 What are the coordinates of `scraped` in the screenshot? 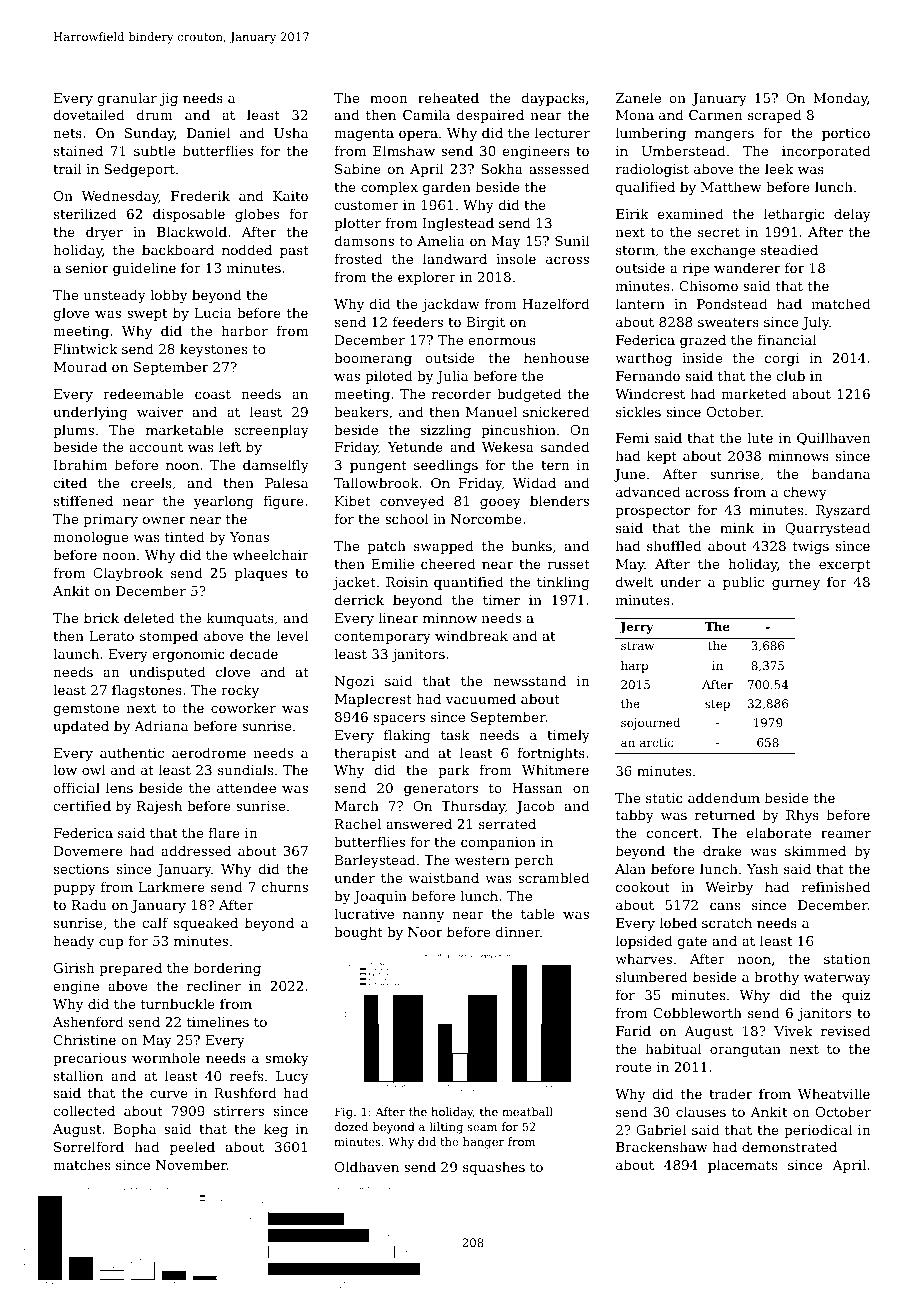 It's located at (774, 116).
